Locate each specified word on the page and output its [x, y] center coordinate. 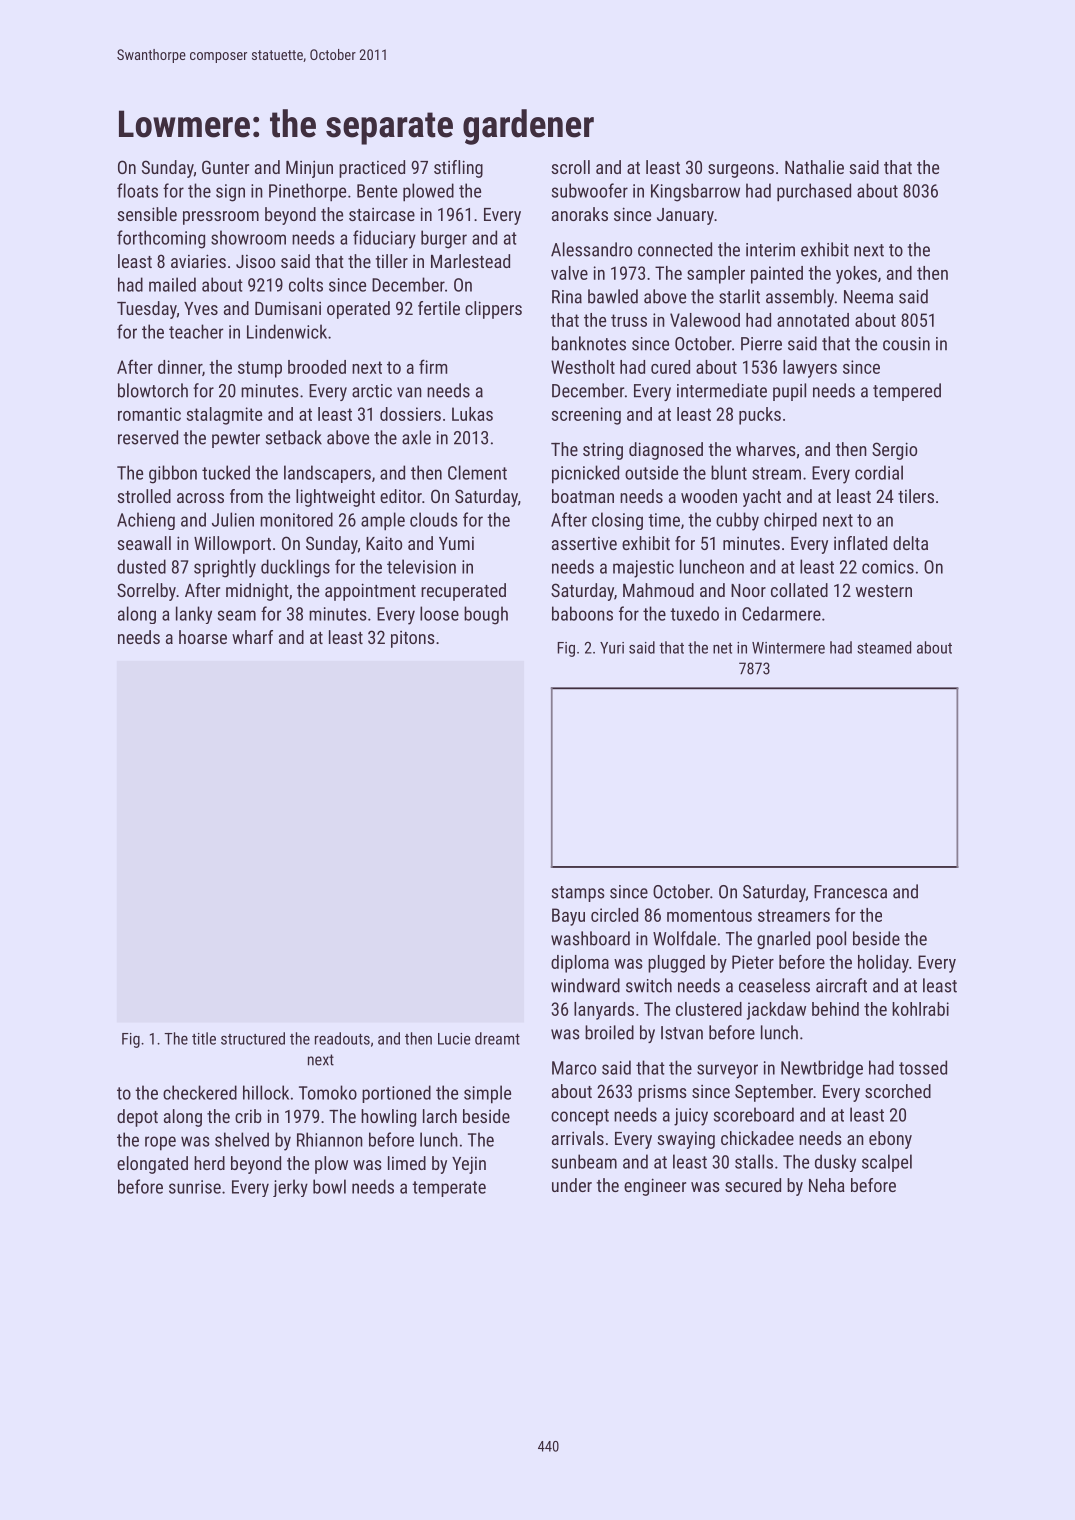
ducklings [295, 568]
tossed [923, 1067]
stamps [578, 894]
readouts [342, 1038]
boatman [583, 496]
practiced [372, 169]
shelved [242, 1139]
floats [137, 190]
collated [799, 590]
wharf [252, 637]
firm [433, 366]
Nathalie [814, 167]
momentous [709, 915]
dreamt [497, 1038]
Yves [201, 308]
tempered [907, 392]
